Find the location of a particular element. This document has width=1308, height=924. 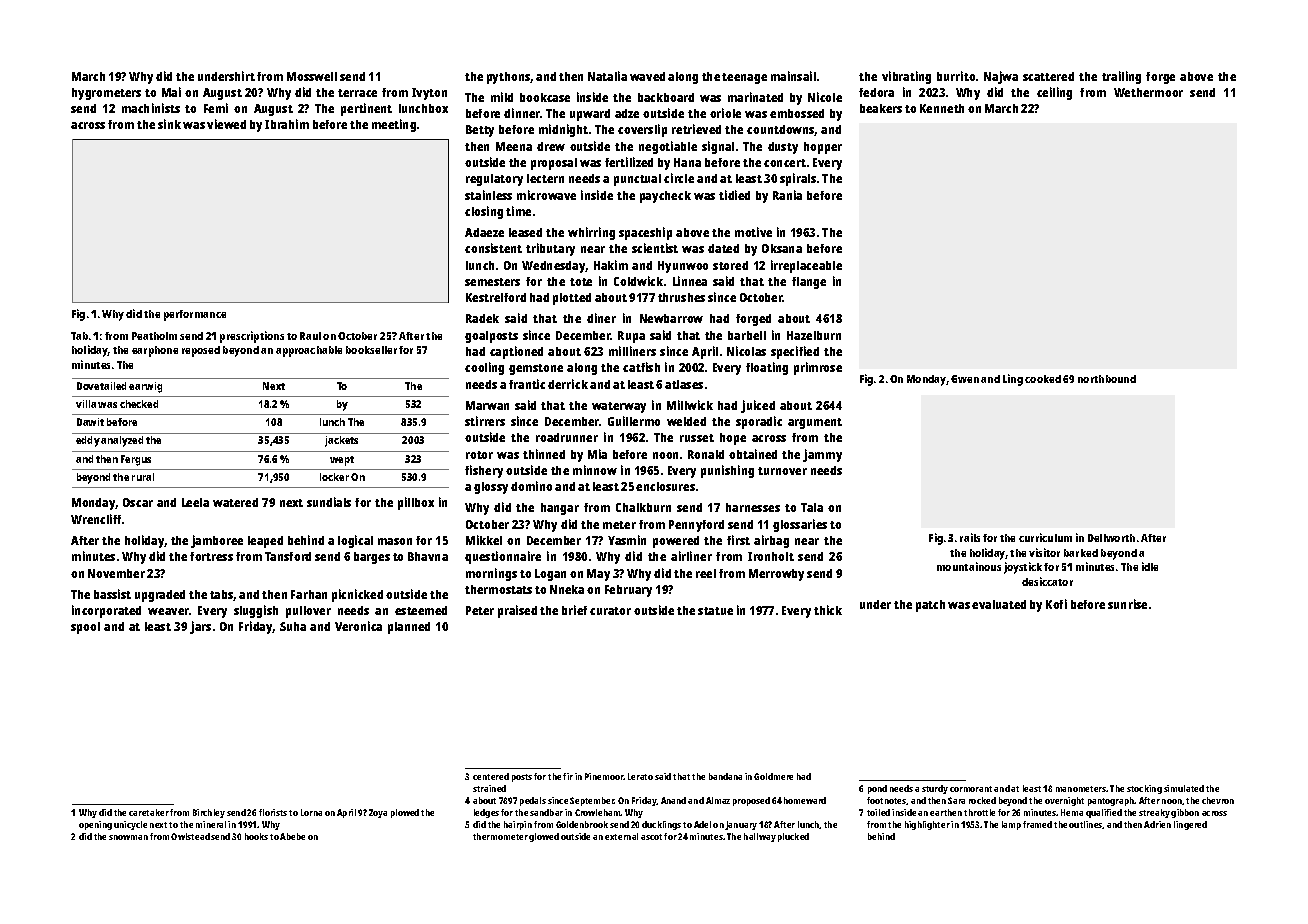

Ironholt is located at coordinates (771, 556).
